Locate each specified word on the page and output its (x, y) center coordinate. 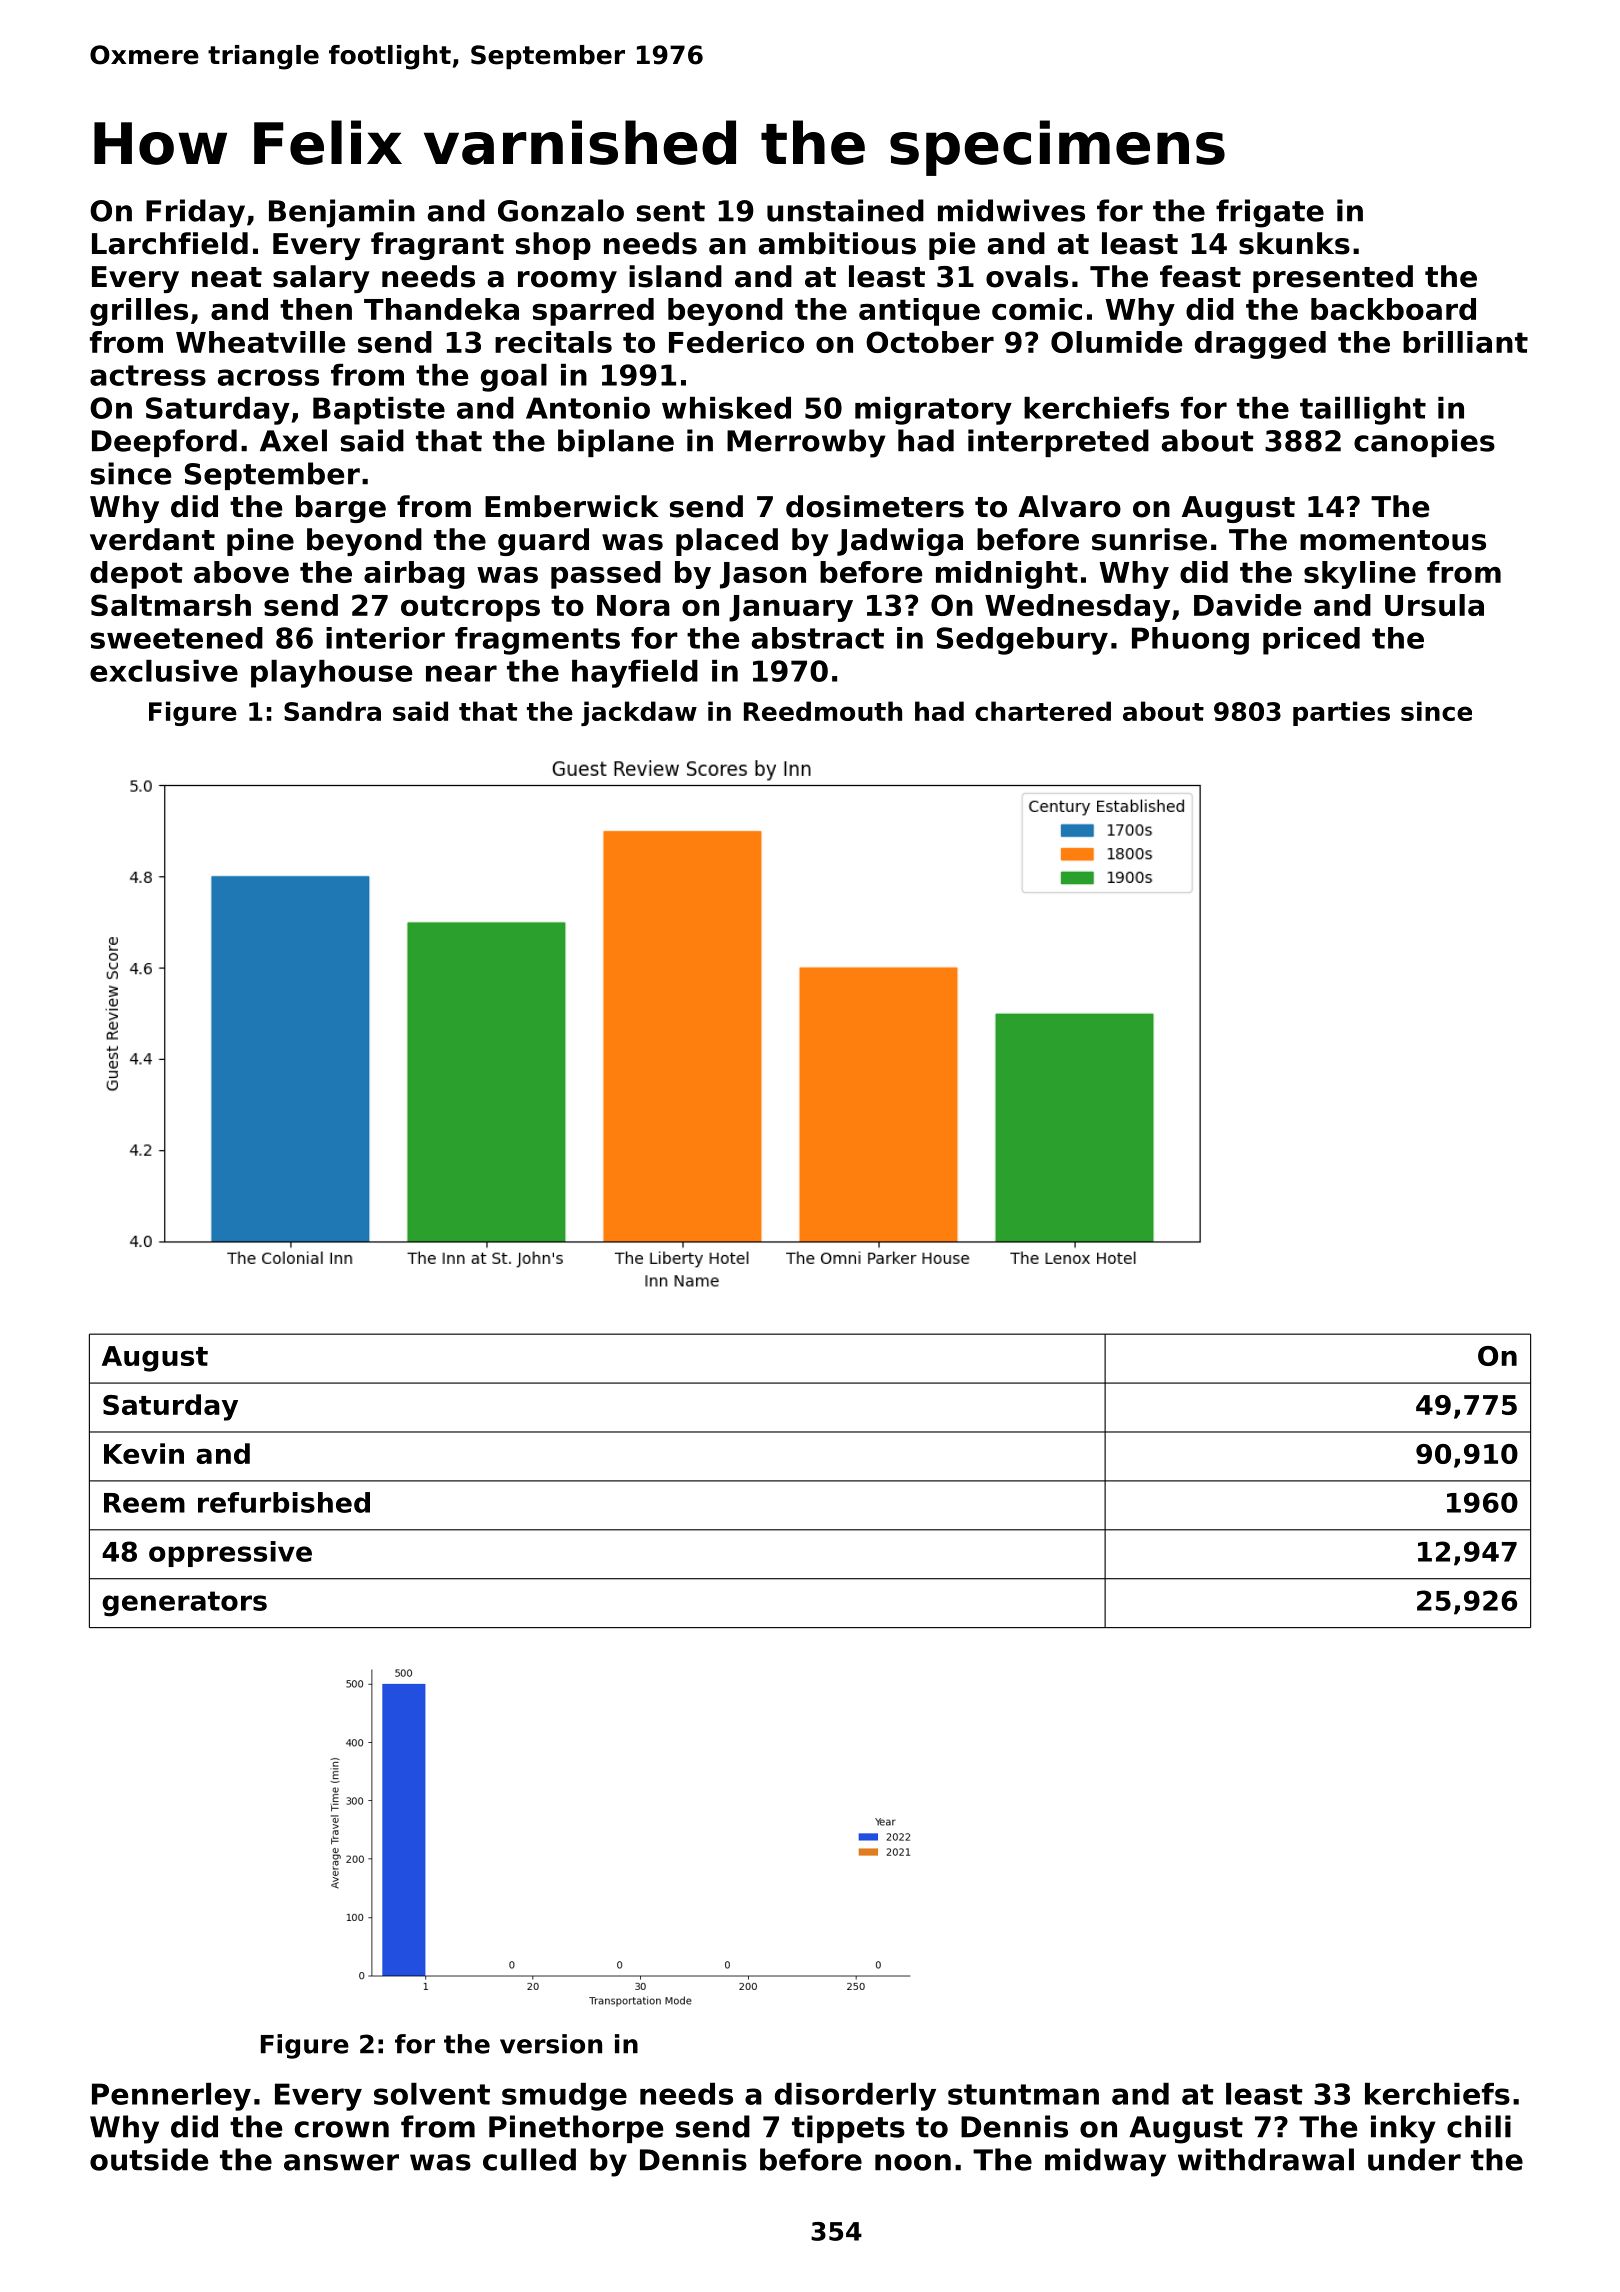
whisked (726, 408)
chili (1479, 2126)
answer (341, 2162)
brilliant (1465, 342)
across (268, 377)
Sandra (332, 711)
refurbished (284, 1502)
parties (1341, 713)
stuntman (1023, 2094)
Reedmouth (823, 711)
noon (913, 2162)
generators (184, 1604)
